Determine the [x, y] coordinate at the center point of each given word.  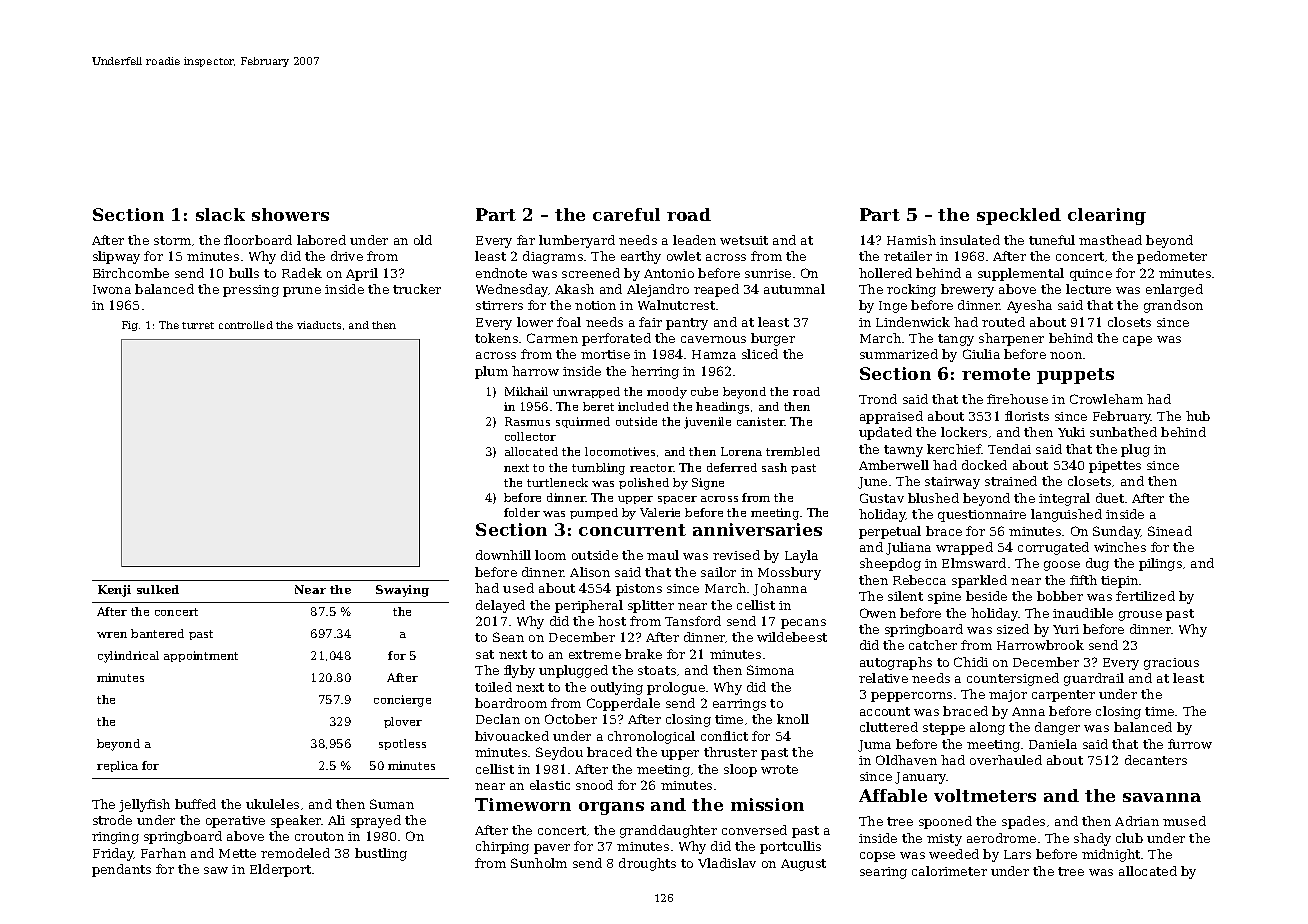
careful [626, 214]
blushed [933, 498]
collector [530, 436]
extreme [595, 654]
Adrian [1137, 821]
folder [522, 512]
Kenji [114, 591]
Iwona [112, 289]
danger [1057, 728]
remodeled [295, 853]
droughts [647, 864]
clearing [1107, 216]
